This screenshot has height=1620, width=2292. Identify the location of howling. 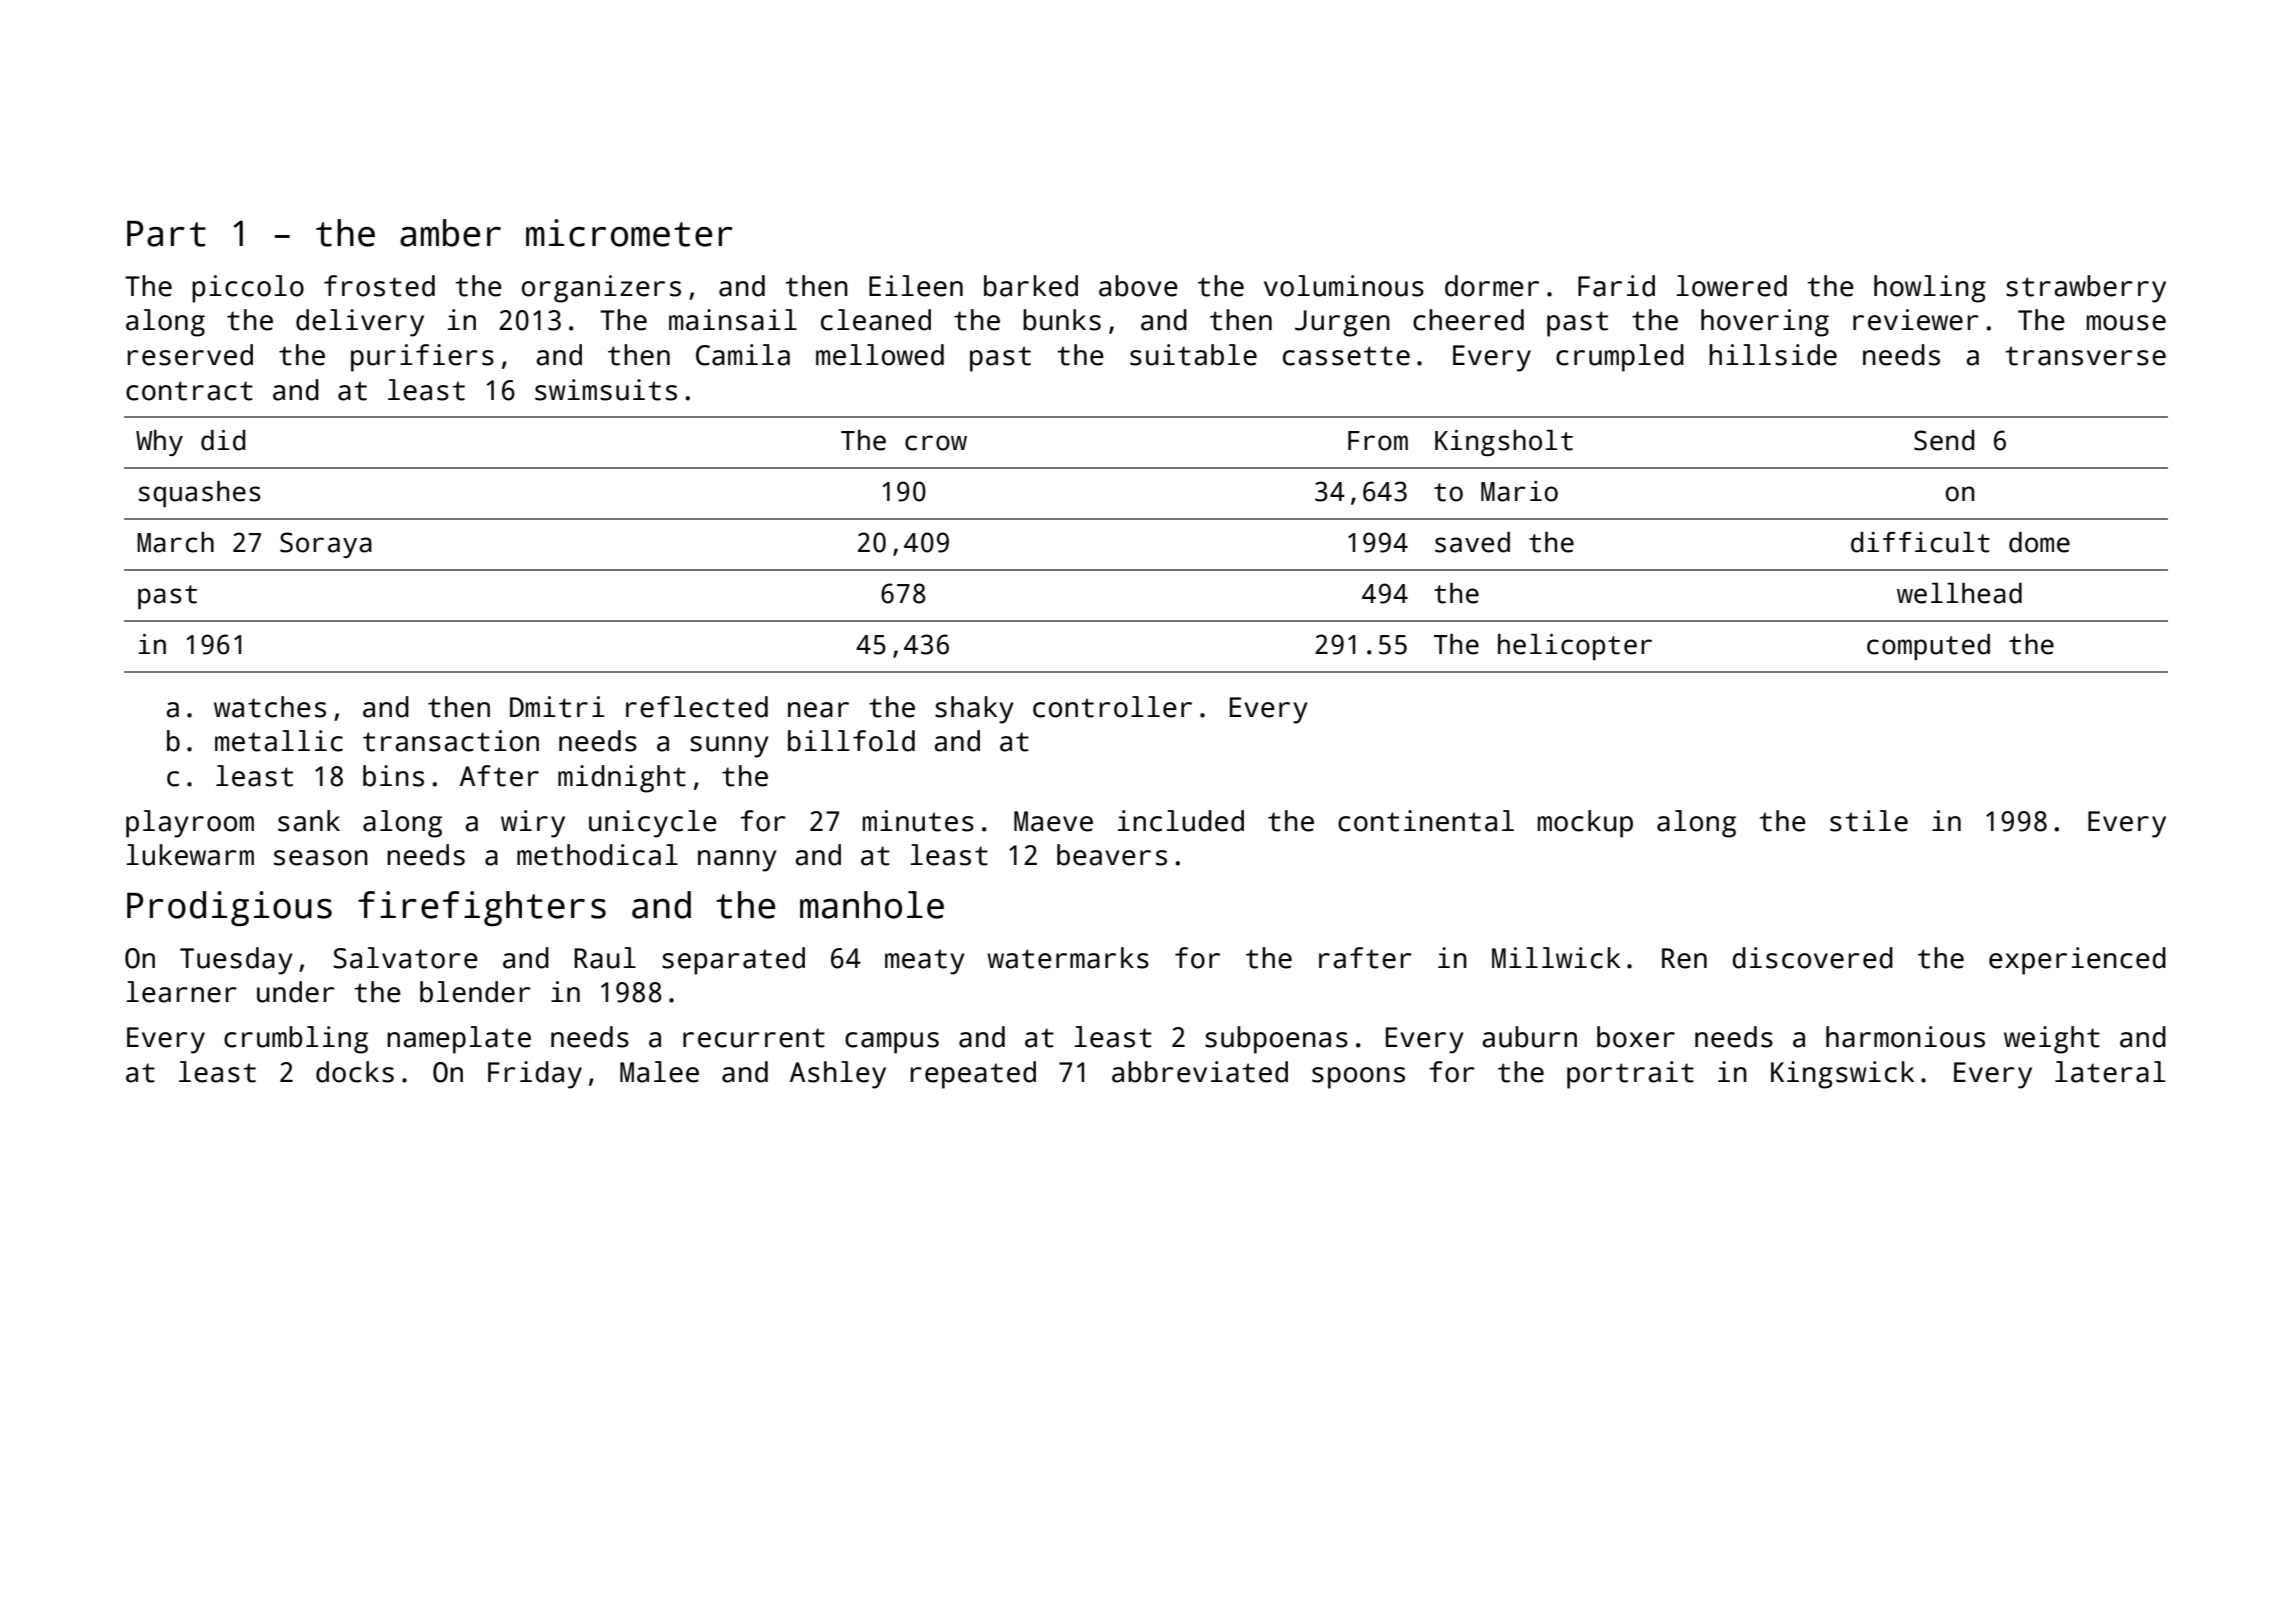
(1930, 289).
